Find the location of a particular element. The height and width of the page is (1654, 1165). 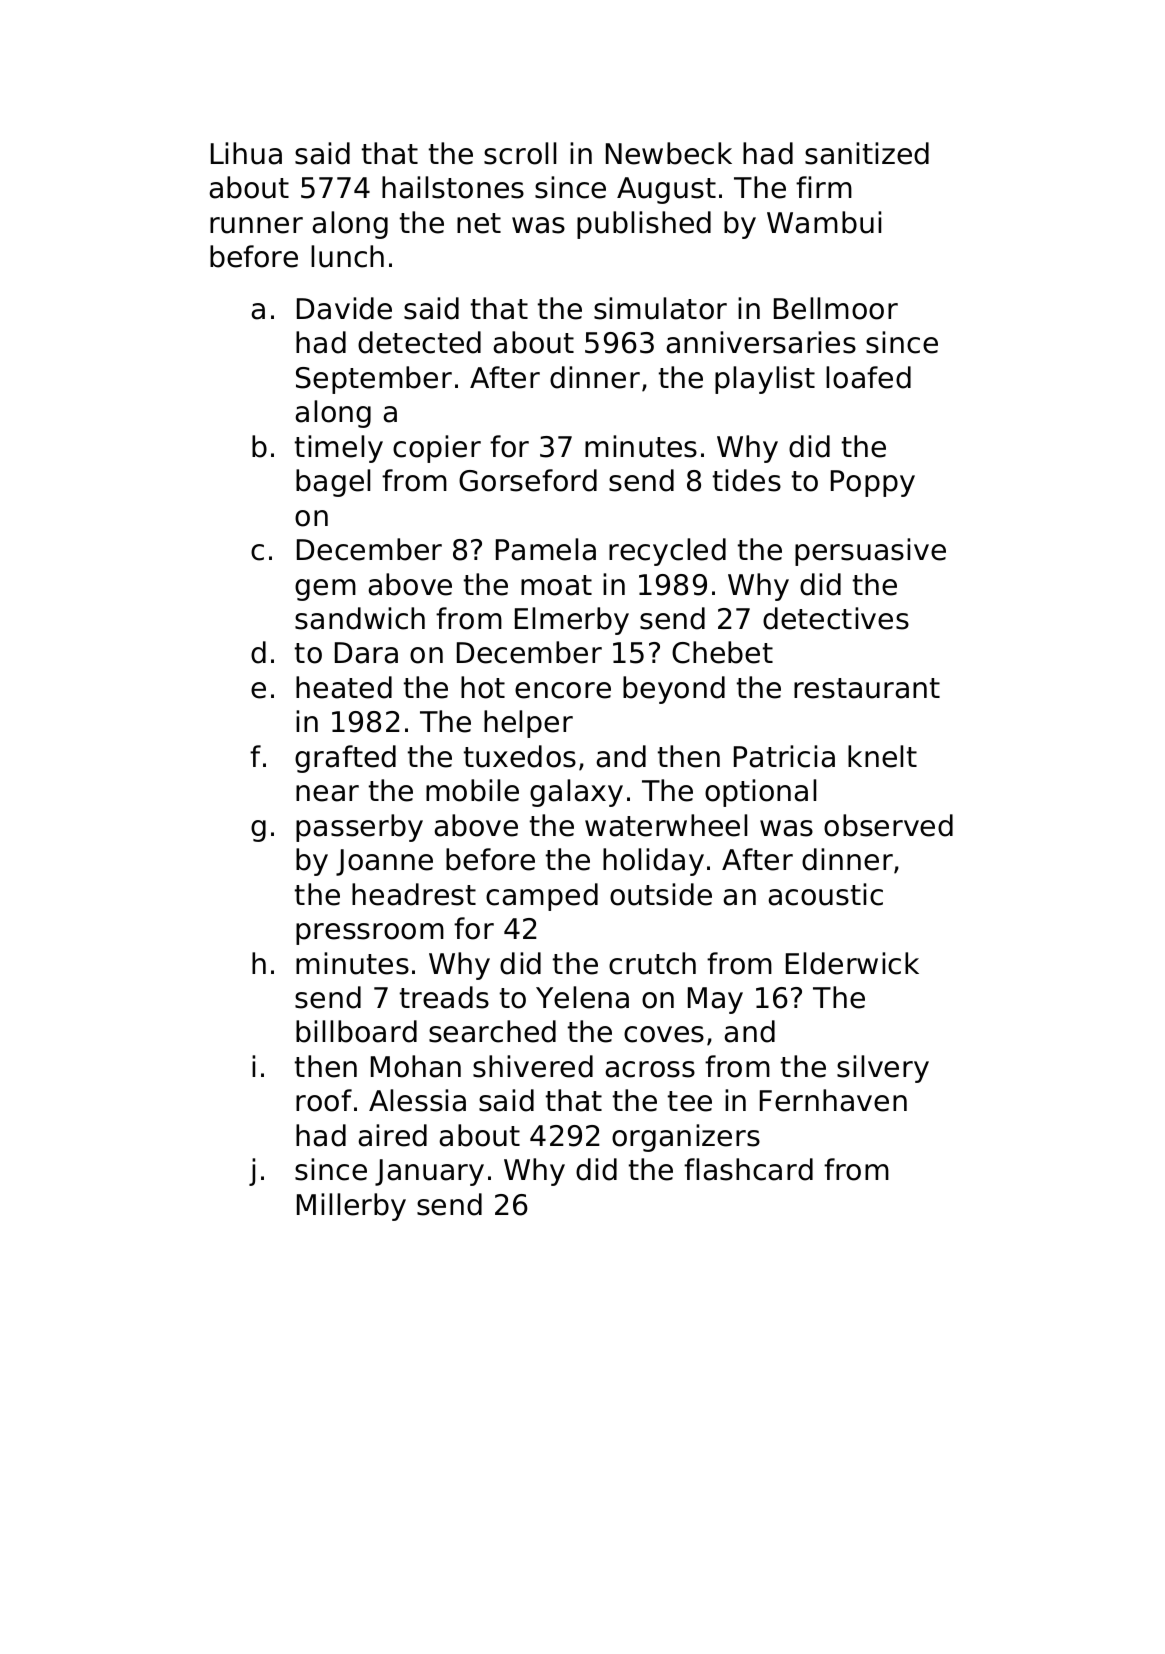

detectives is located at coordinates (836, 618).
